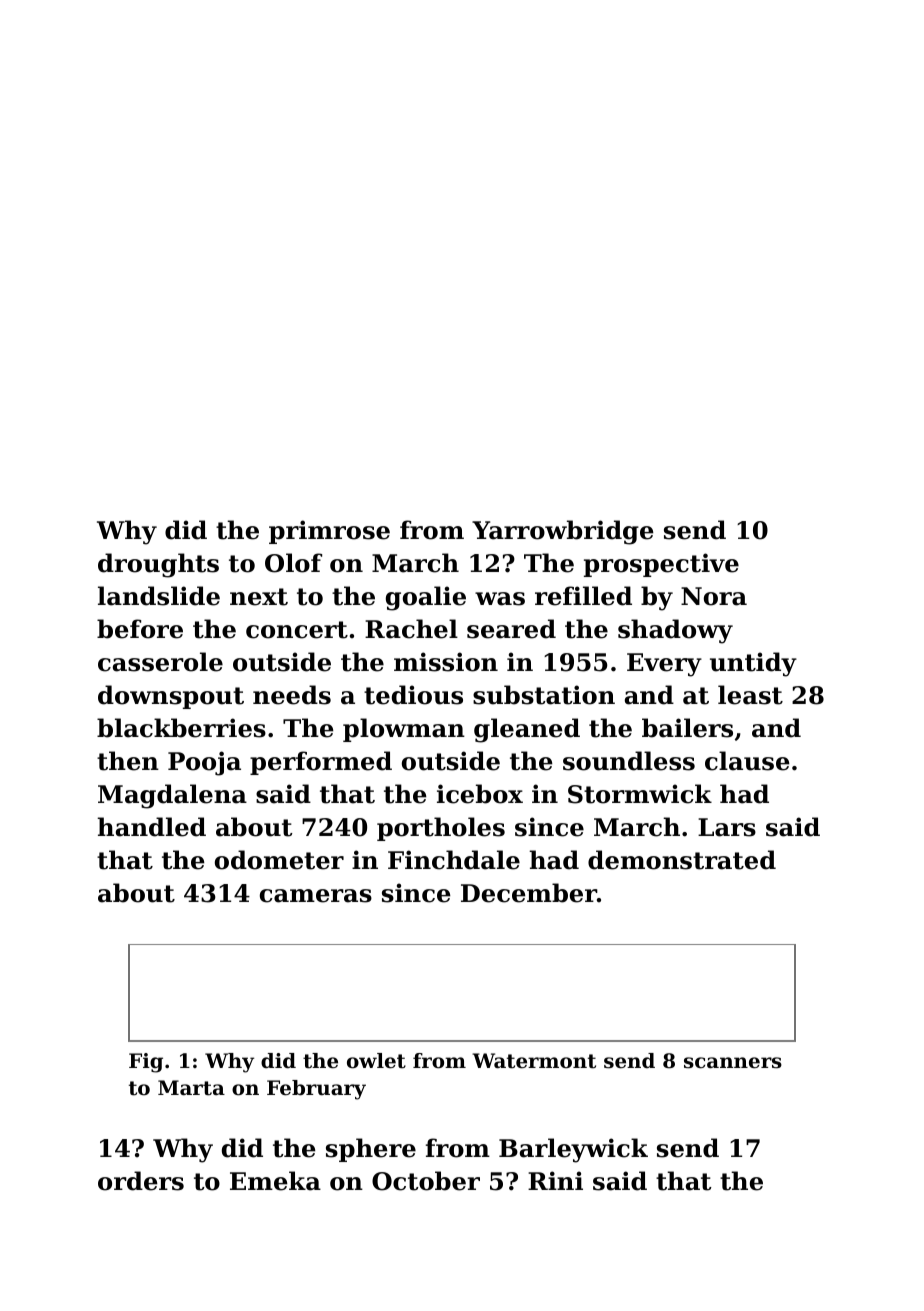  Describe the element at coordinates (682, 860) in the screenshot. I see `demonstrated` at that location.
